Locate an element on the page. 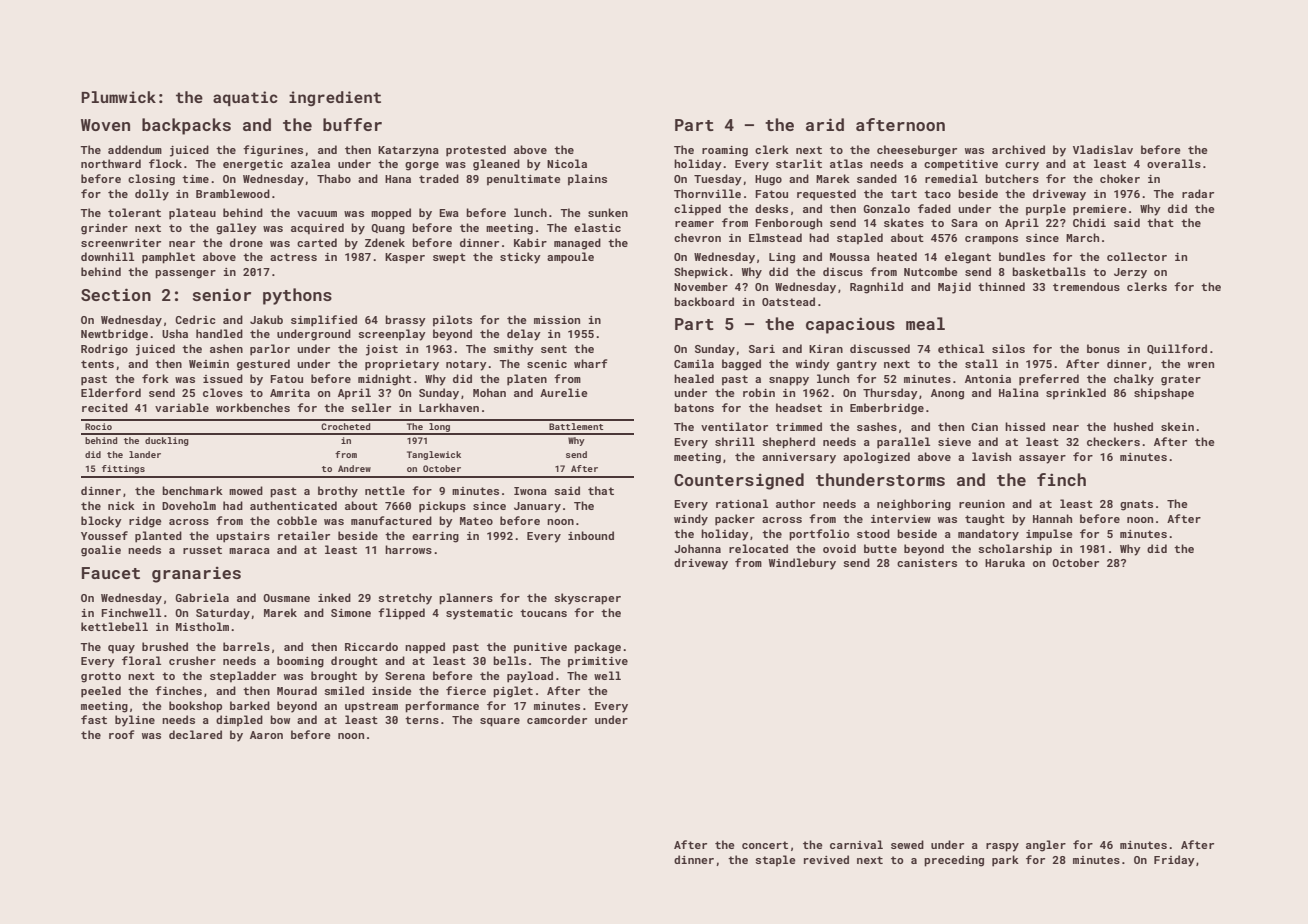 This page has width=1308, height=924. Woven is located at coordinates (105, 125).
